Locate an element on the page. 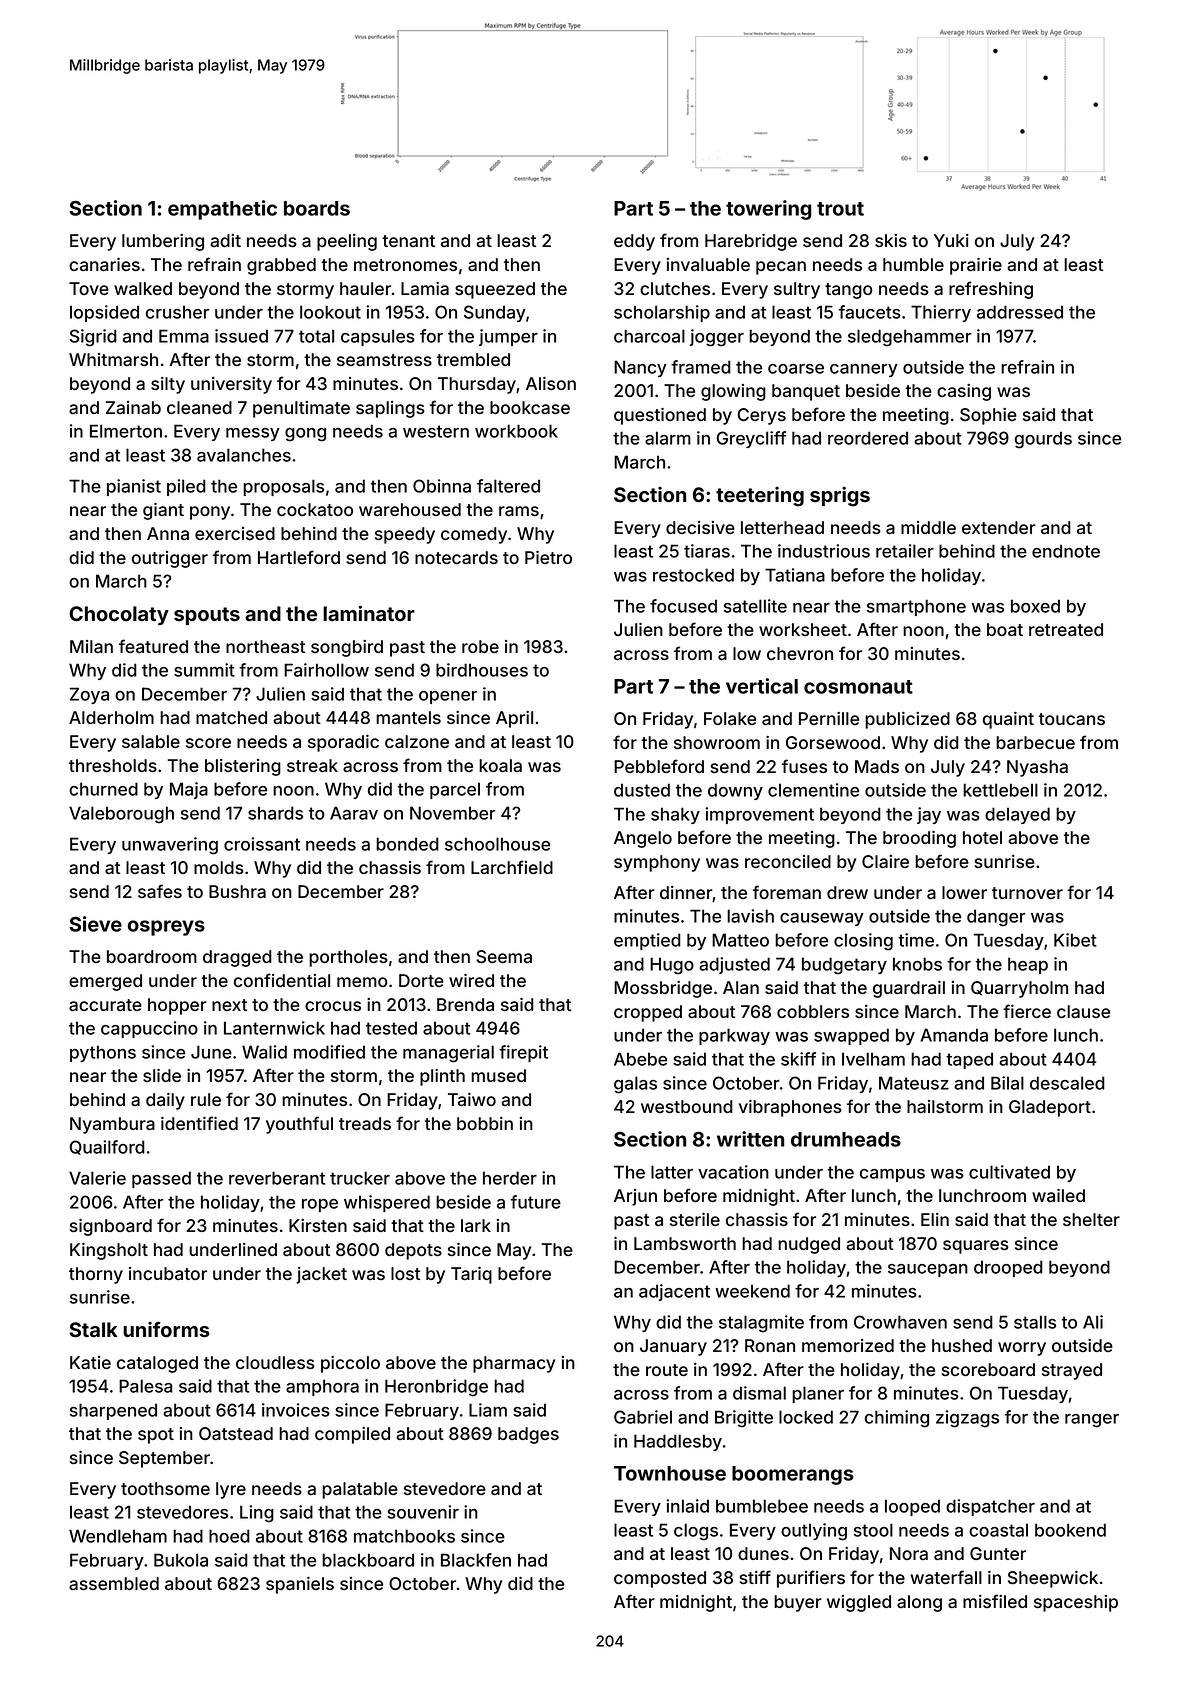  rope is located at coordinates (320, 1205).
